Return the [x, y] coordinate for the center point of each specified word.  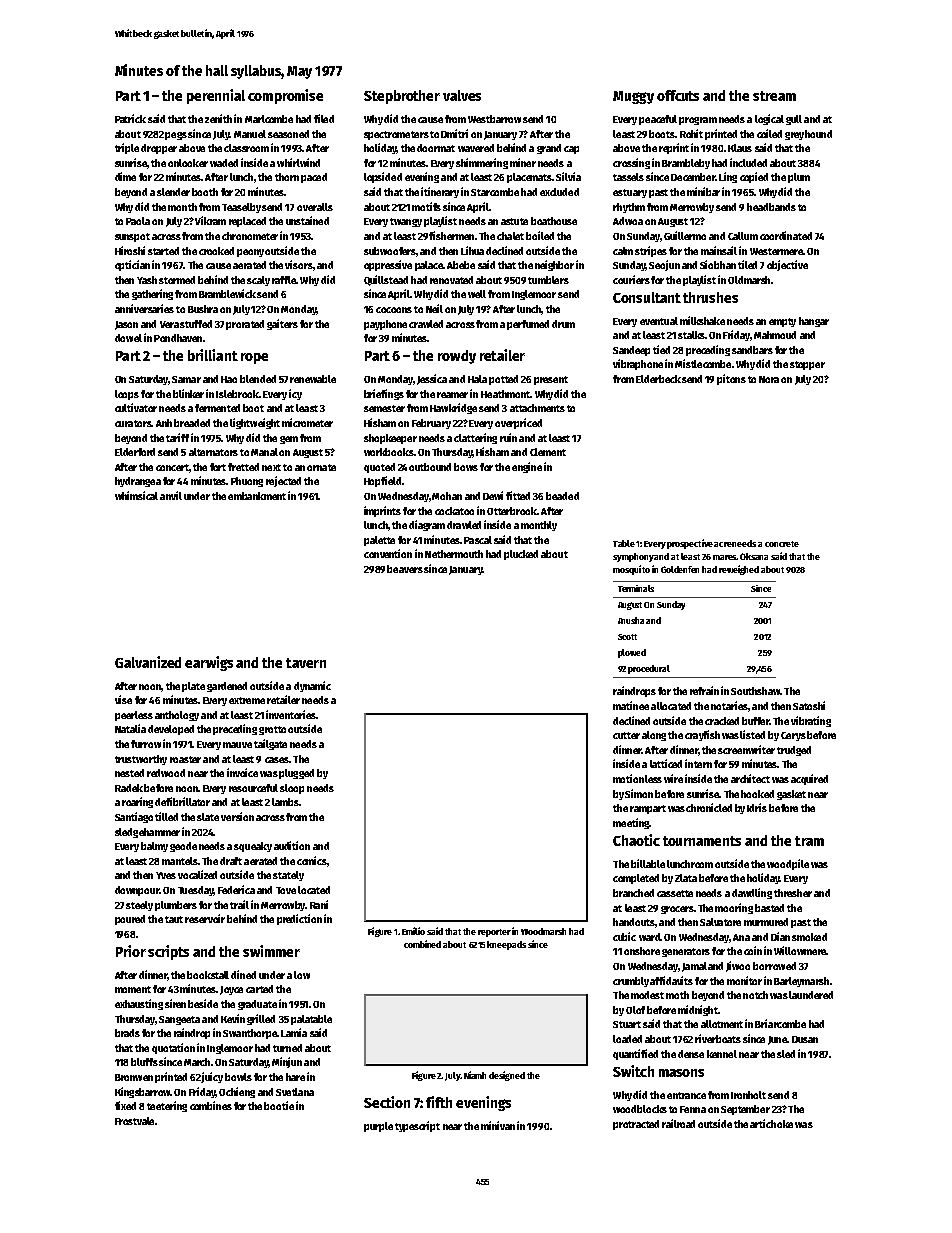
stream [774, 96]
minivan [498, 1125]
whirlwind [298, 162]
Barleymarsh [801, 982]
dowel [128, 338]
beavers [405, 569]
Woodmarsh [543, 931]
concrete [782, 544]
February [431, 424]
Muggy [633, 97]
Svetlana [295, 1092]
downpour [137, 891]
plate [193, 687]
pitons [731, 379]
